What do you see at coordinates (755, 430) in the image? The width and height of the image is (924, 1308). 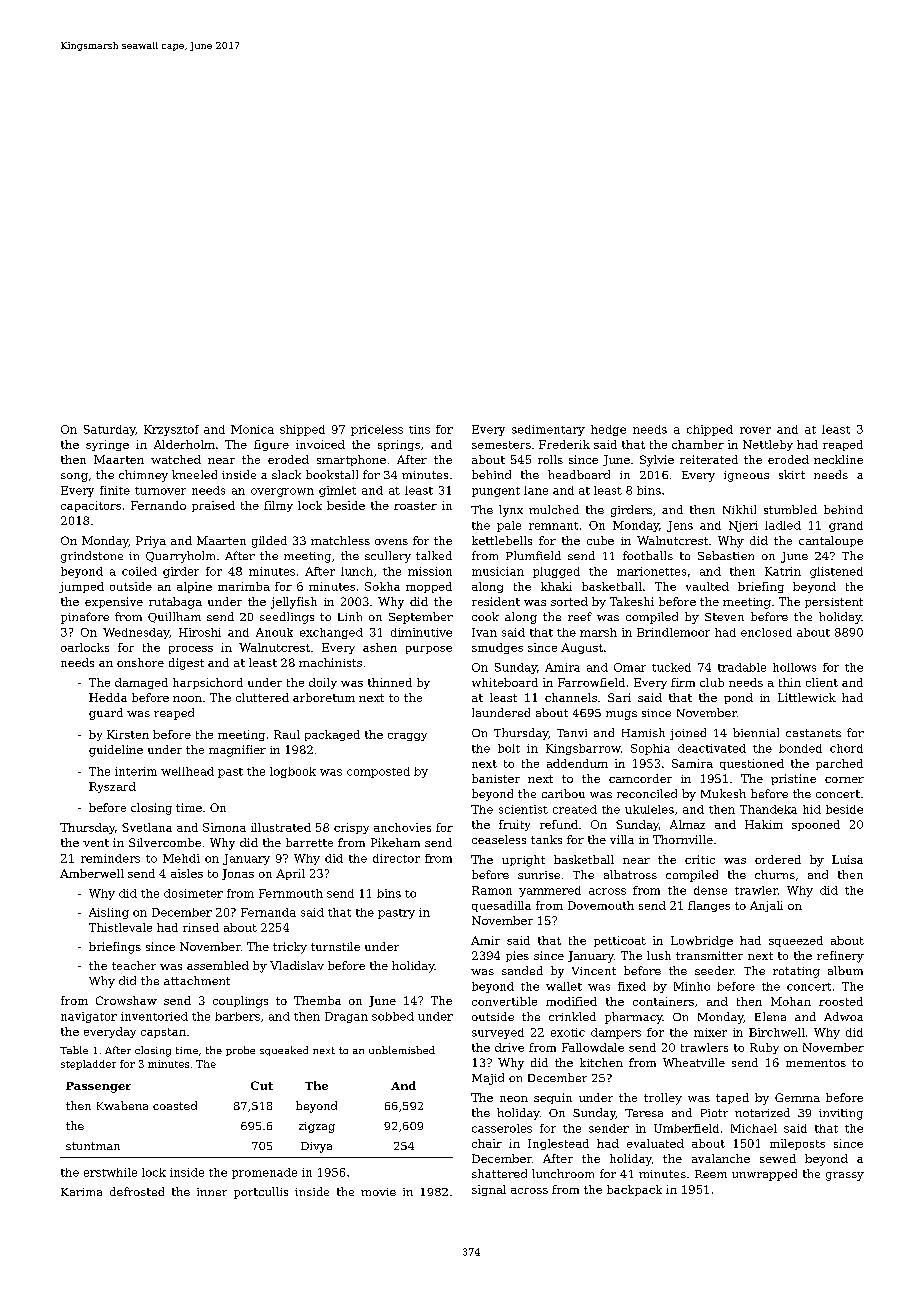 I see `rover` at bounding box center [755, 430].
